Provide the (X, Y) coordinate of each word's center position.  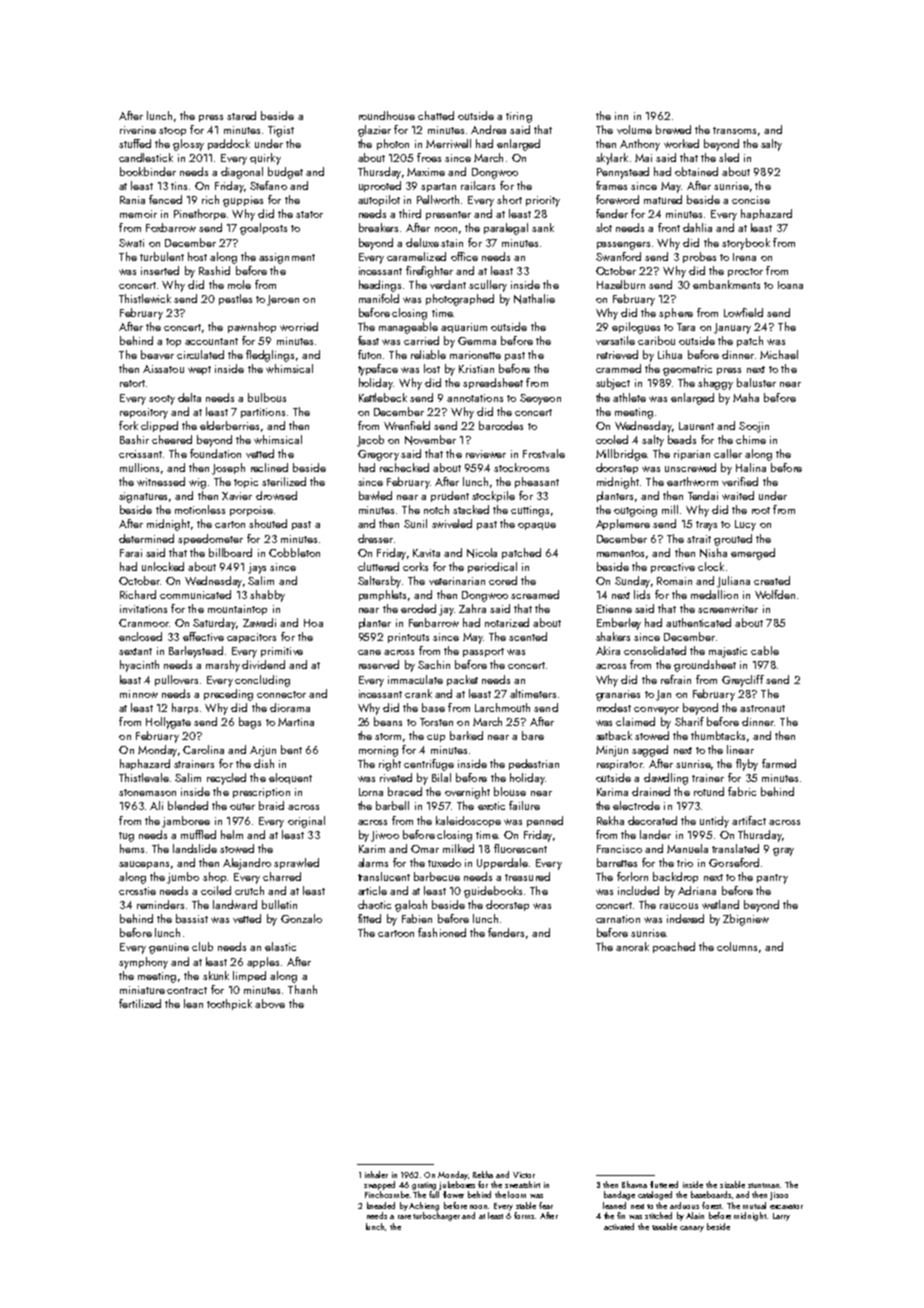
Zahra (472, 608)
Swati (131, 243)
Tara (686, 327)
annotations (475, 398)
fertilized (140, 1003)
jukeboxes (457, 1185)
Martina (296, 722)
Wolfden (775, 594)
